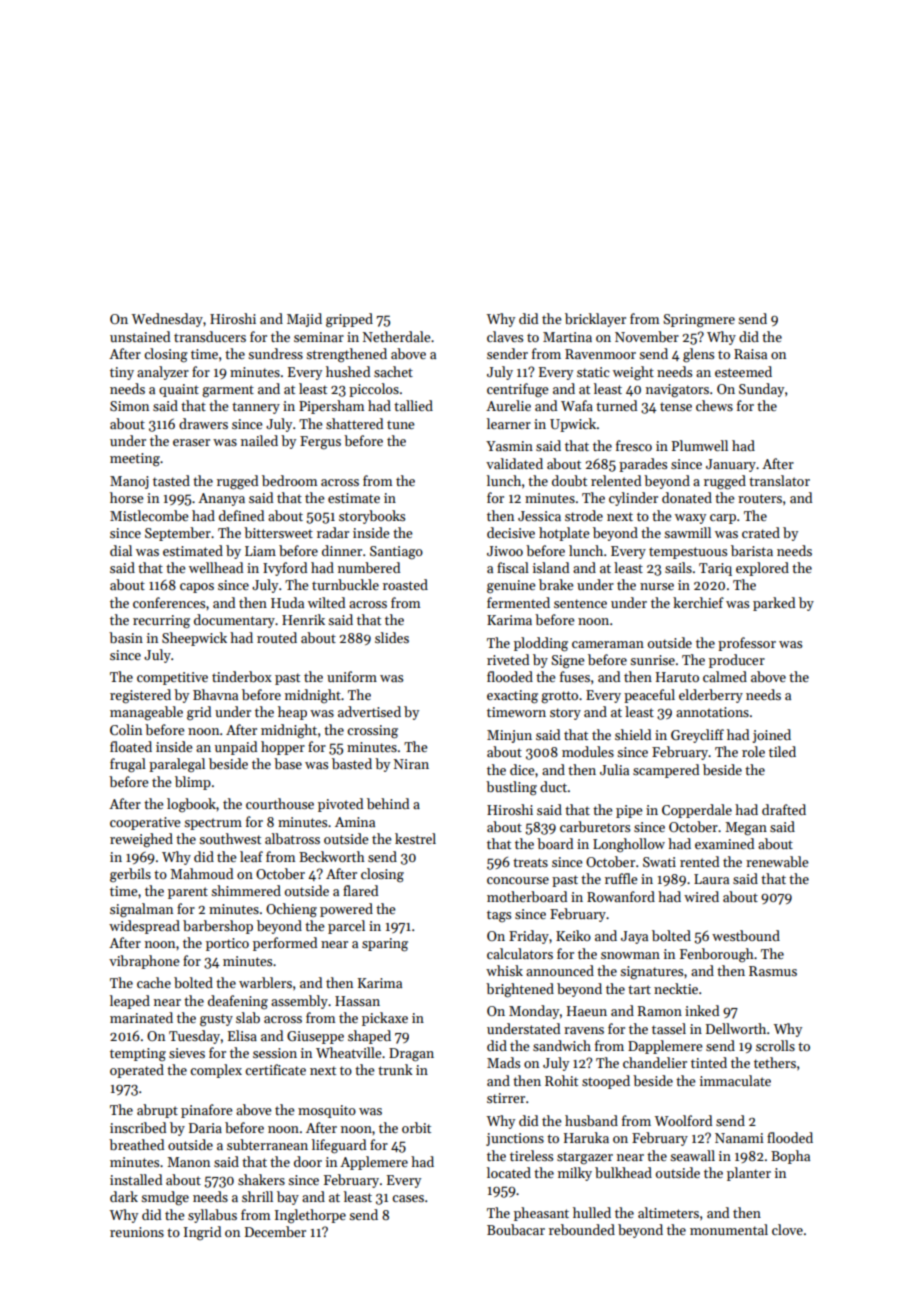  What do you see at coordinates (138, 1127) in the document?
I see `inscribed` at bounding box center [138, 1127].
